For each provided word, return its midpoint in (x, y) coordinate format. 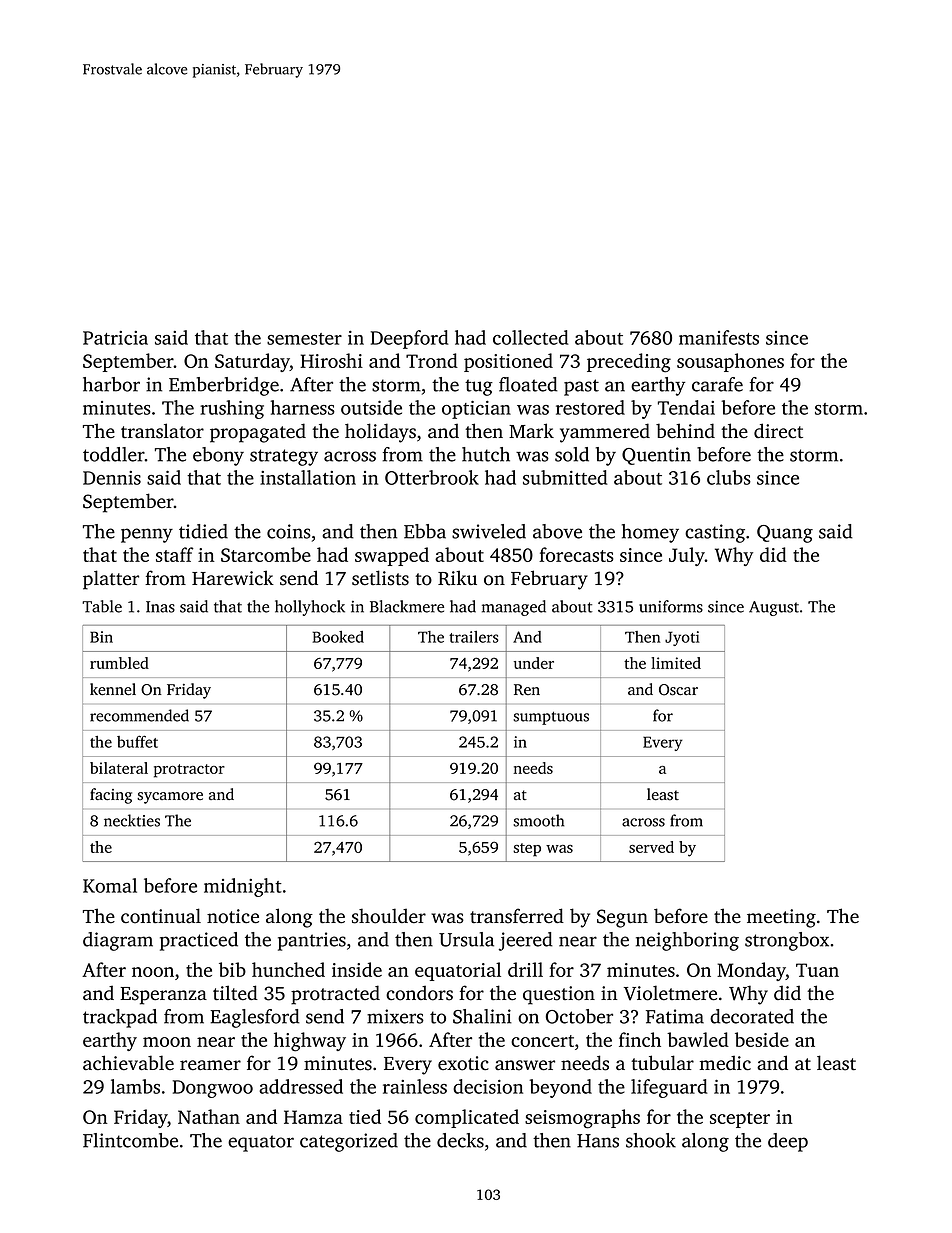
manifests (719, 337)
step (527, 850)
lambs (135, 1086)
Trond (432, 360)
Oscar (678, 690)
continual (161, 916)
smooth (538, 820)
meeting (781, 918)
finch (640, 1039)
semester (304, 339)
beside (762, 1039)
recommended (139, 715)
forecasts (576, 554)
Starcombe (266, 554)
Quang (785, 534)
